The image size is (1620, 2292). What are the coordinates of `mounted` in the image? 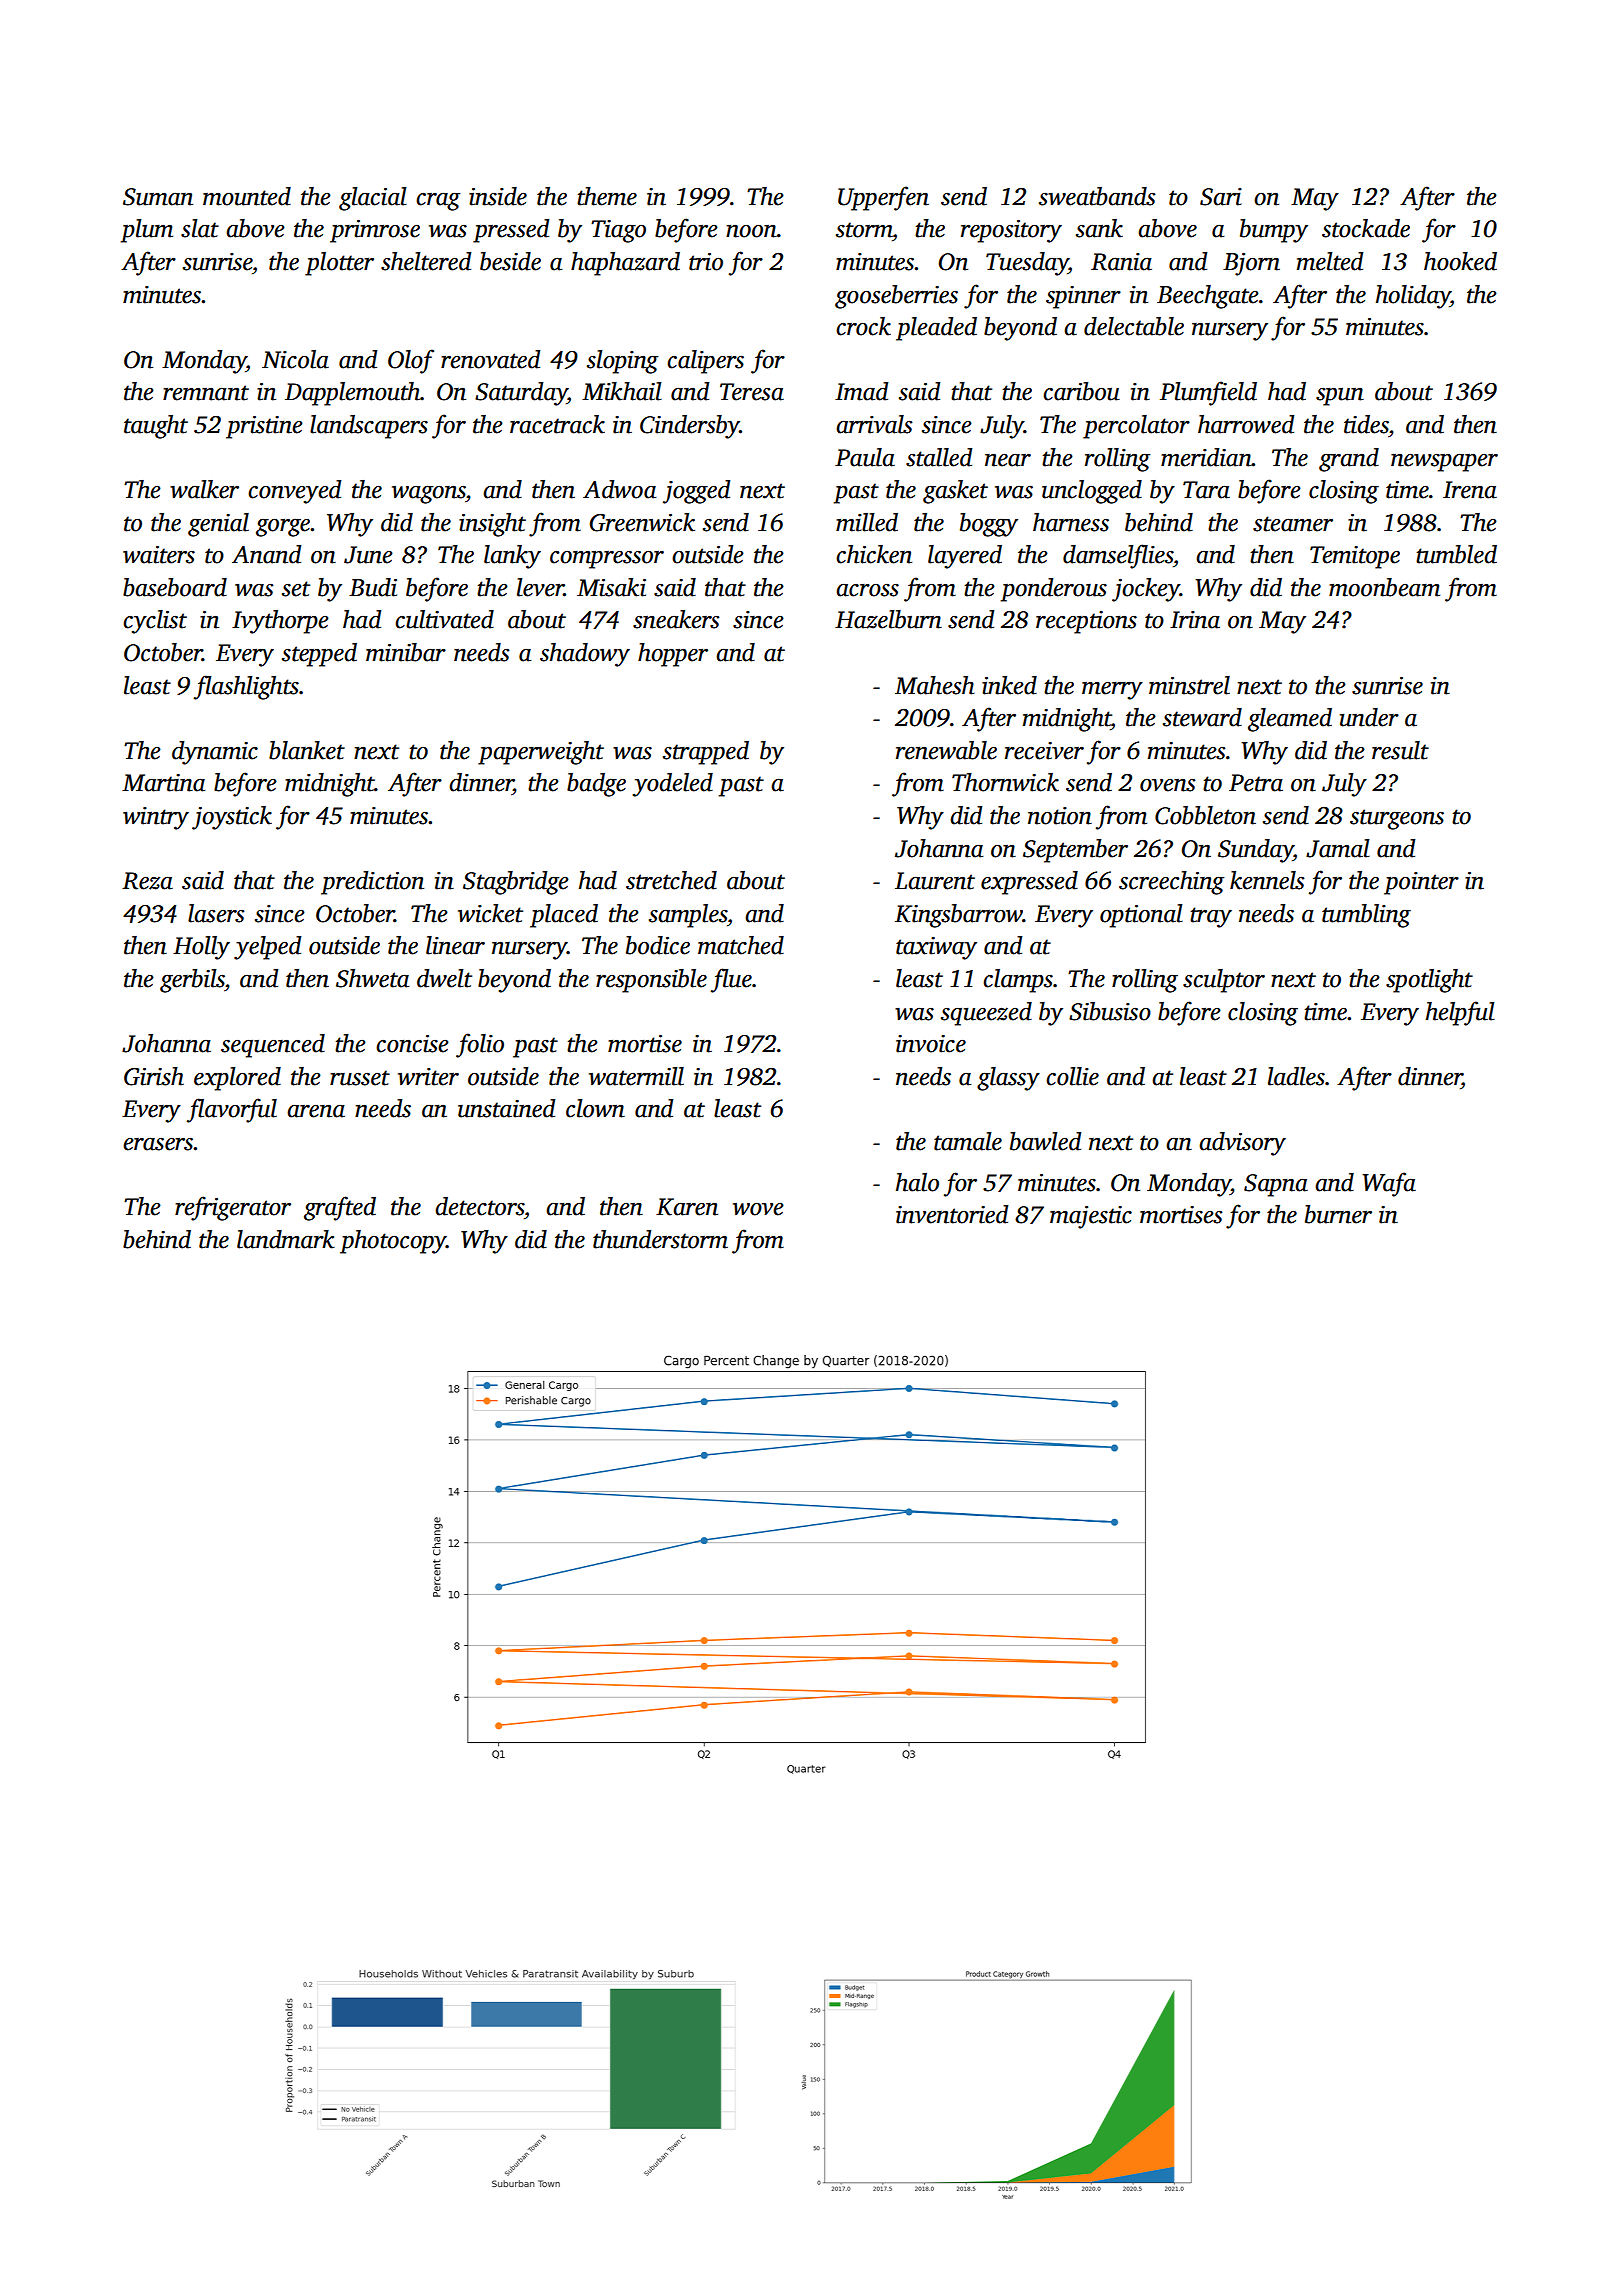 It's located at (247, 196).
